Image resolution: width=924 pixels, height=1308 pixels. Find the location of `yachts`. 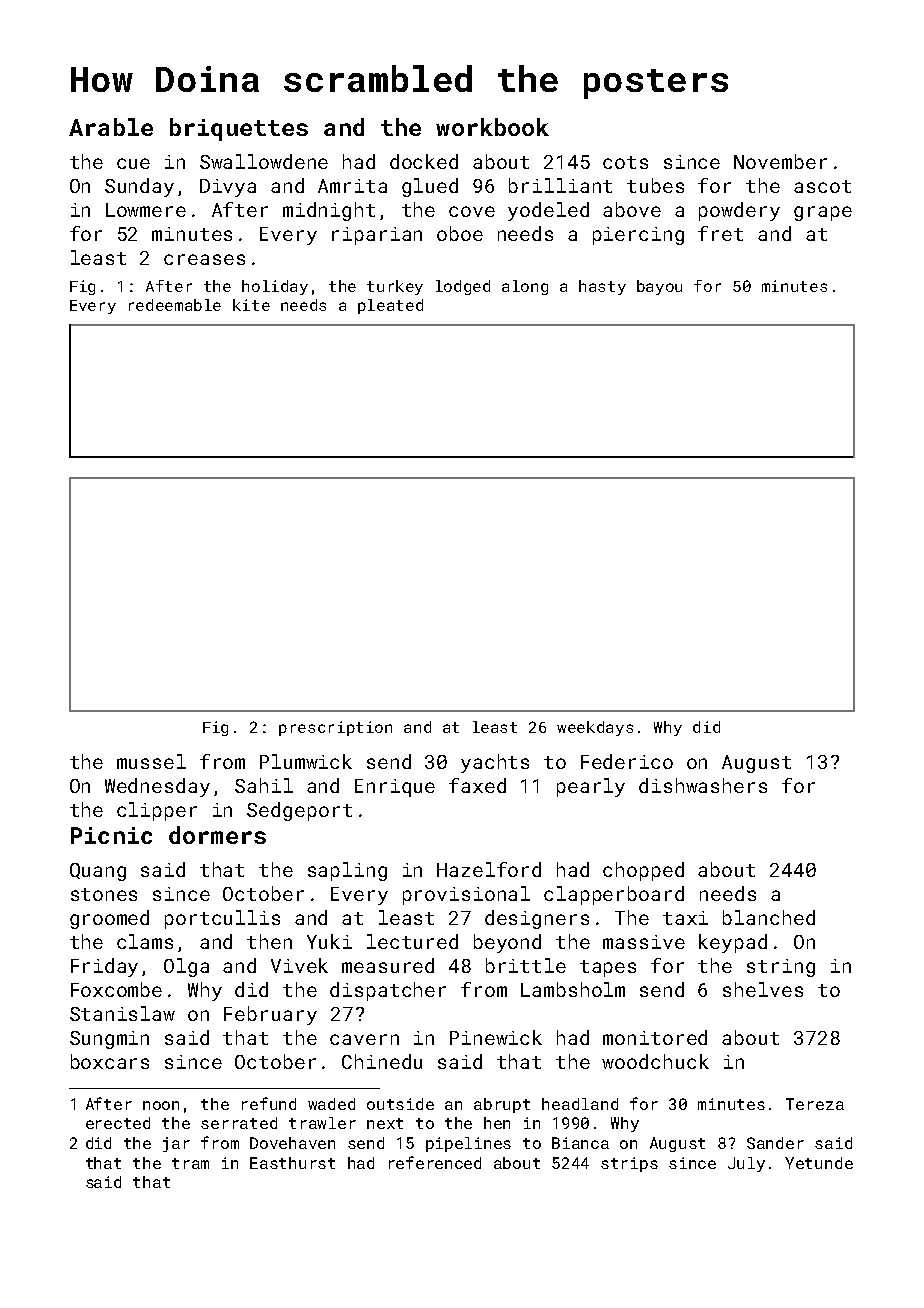

yachts is located at coordinates (495, 763).
